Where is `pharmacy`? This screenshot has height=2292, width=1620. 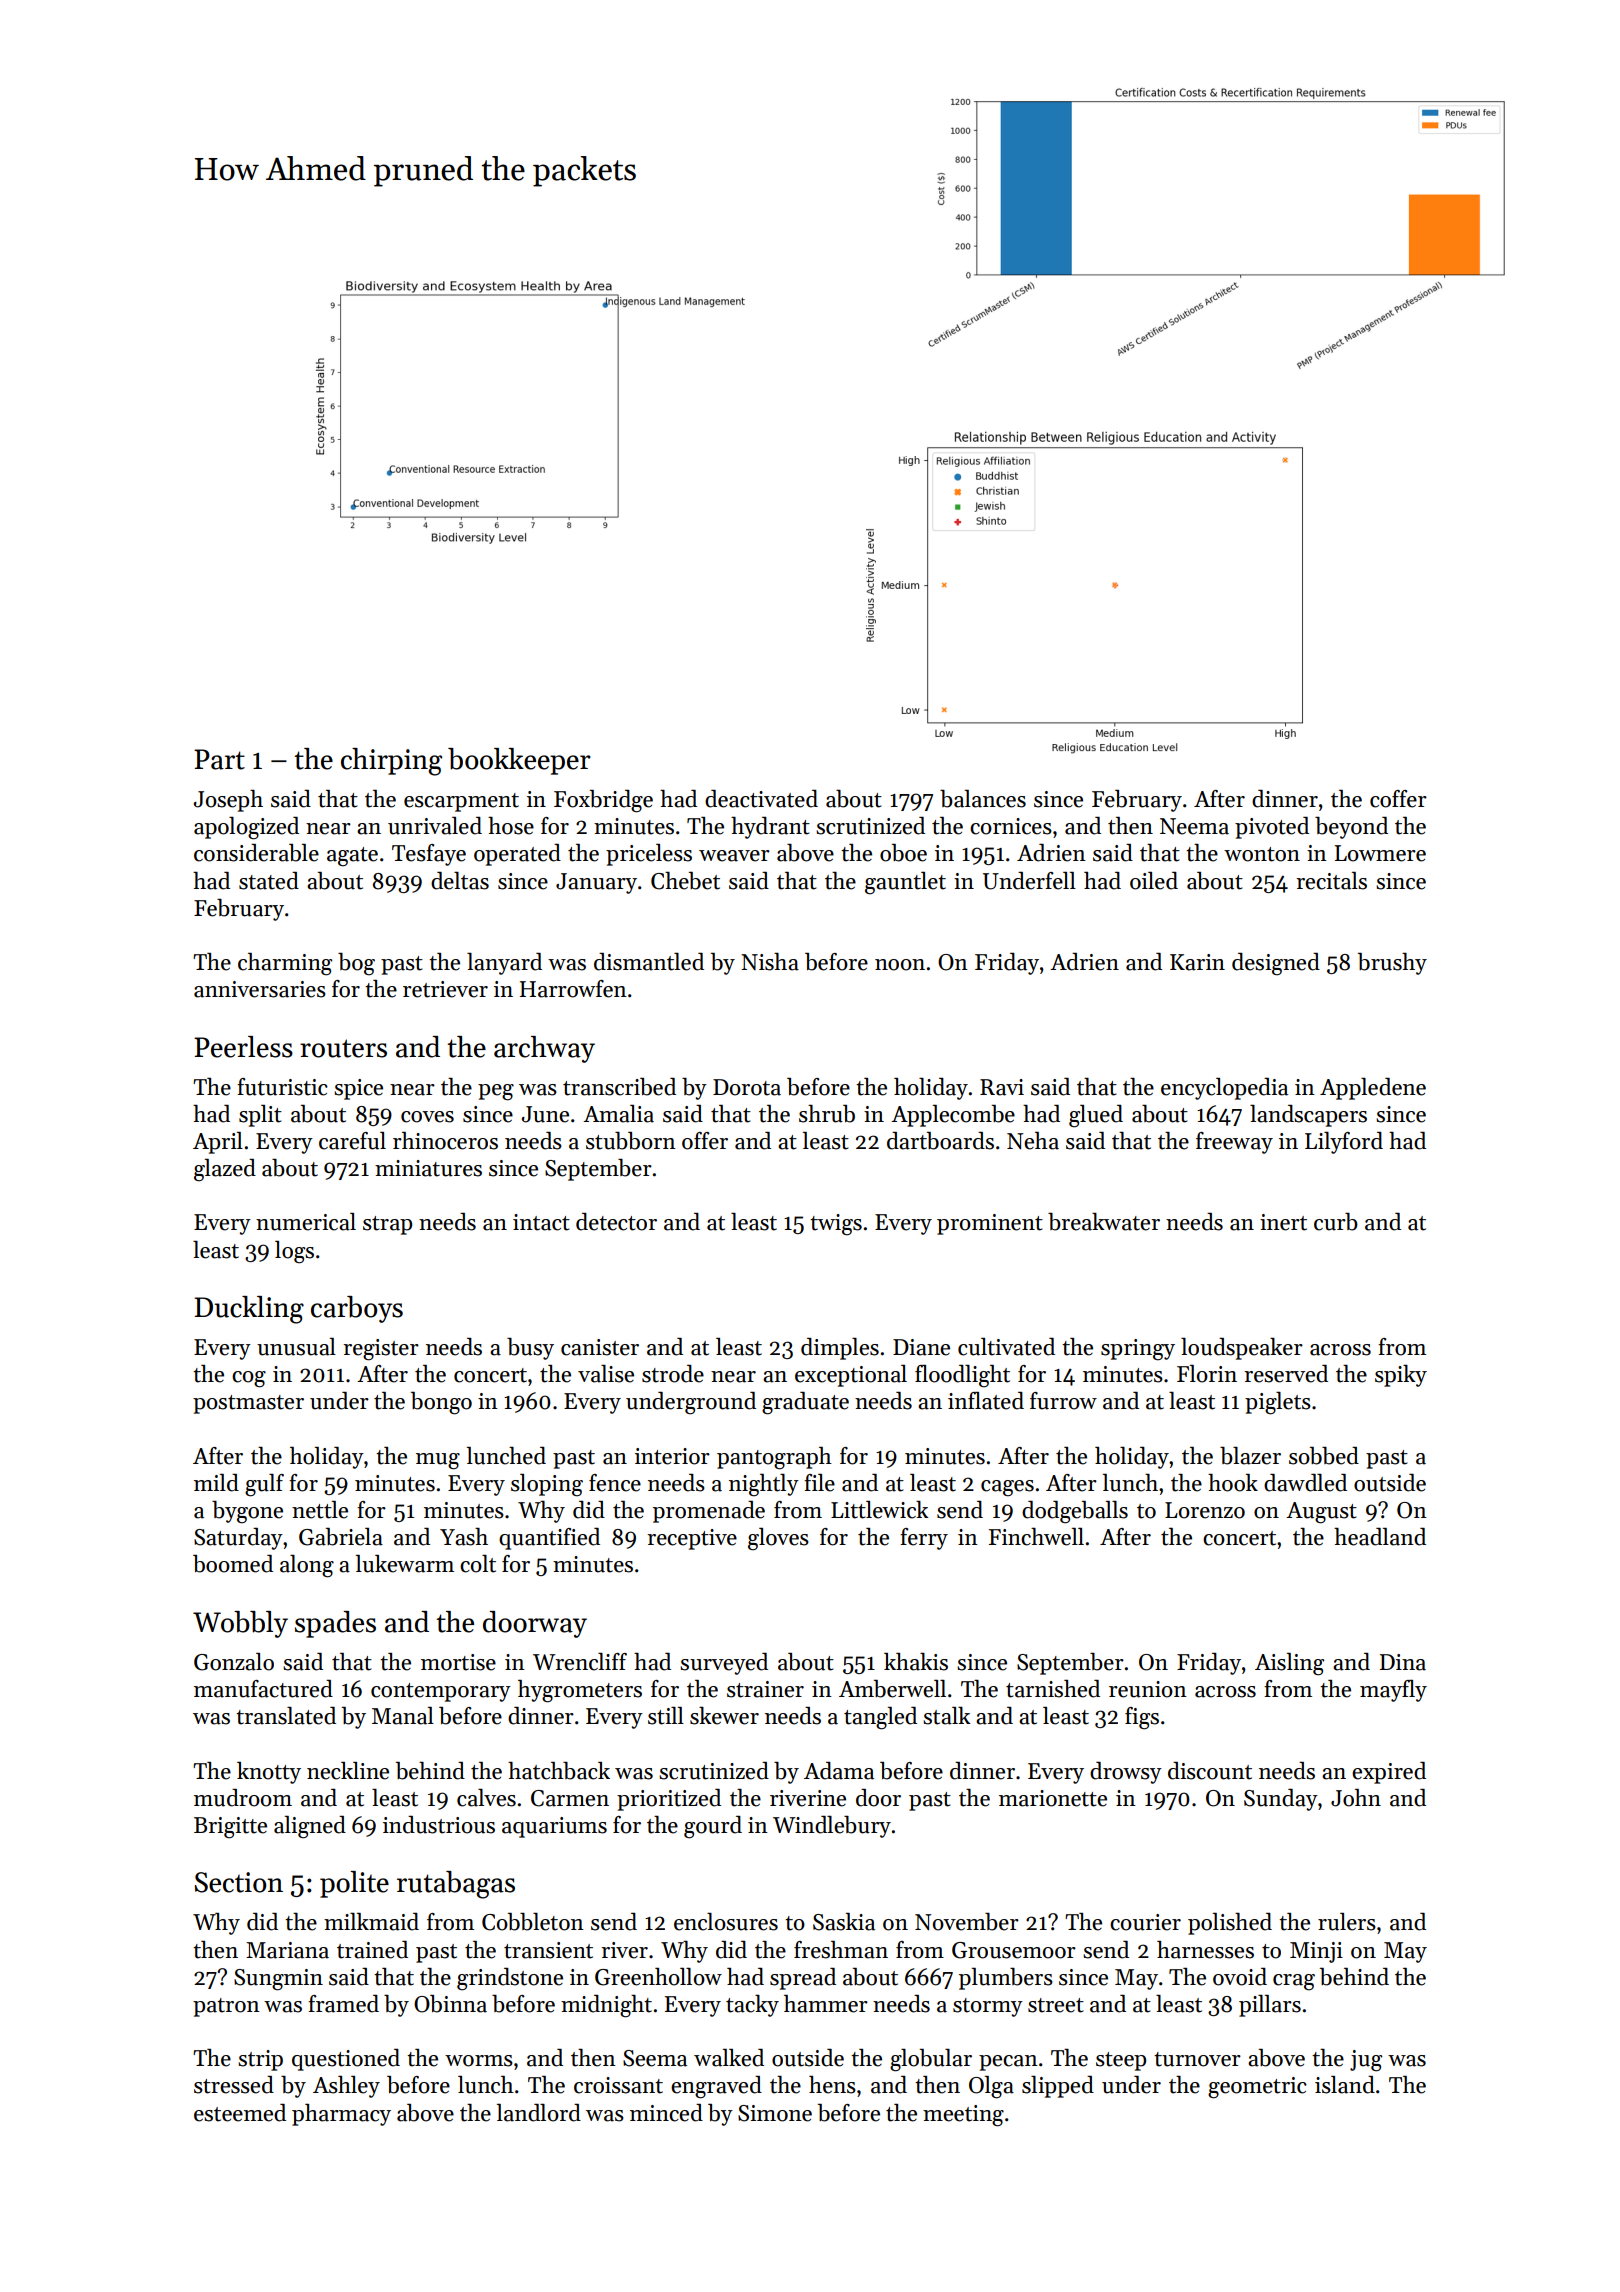 pharmacy is located at coordinates (341, 2115).
